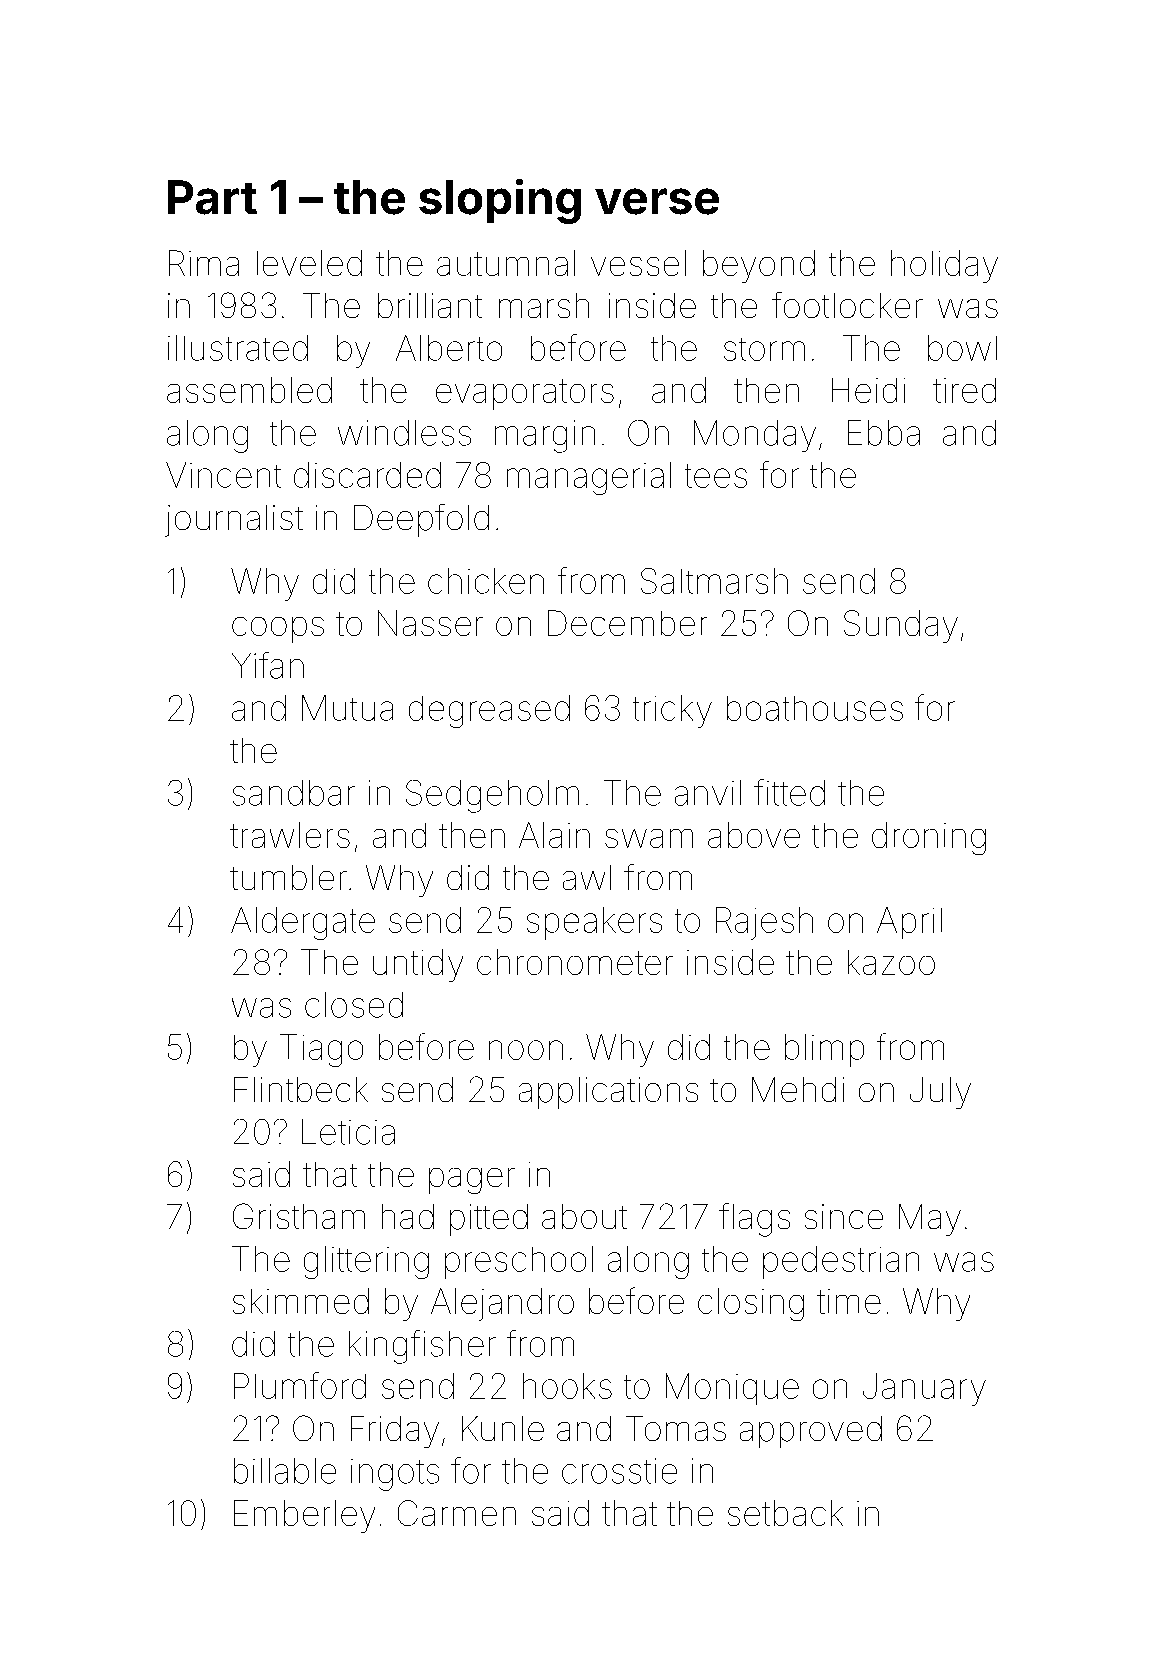  I want to click on Part, so click(212, 197).
